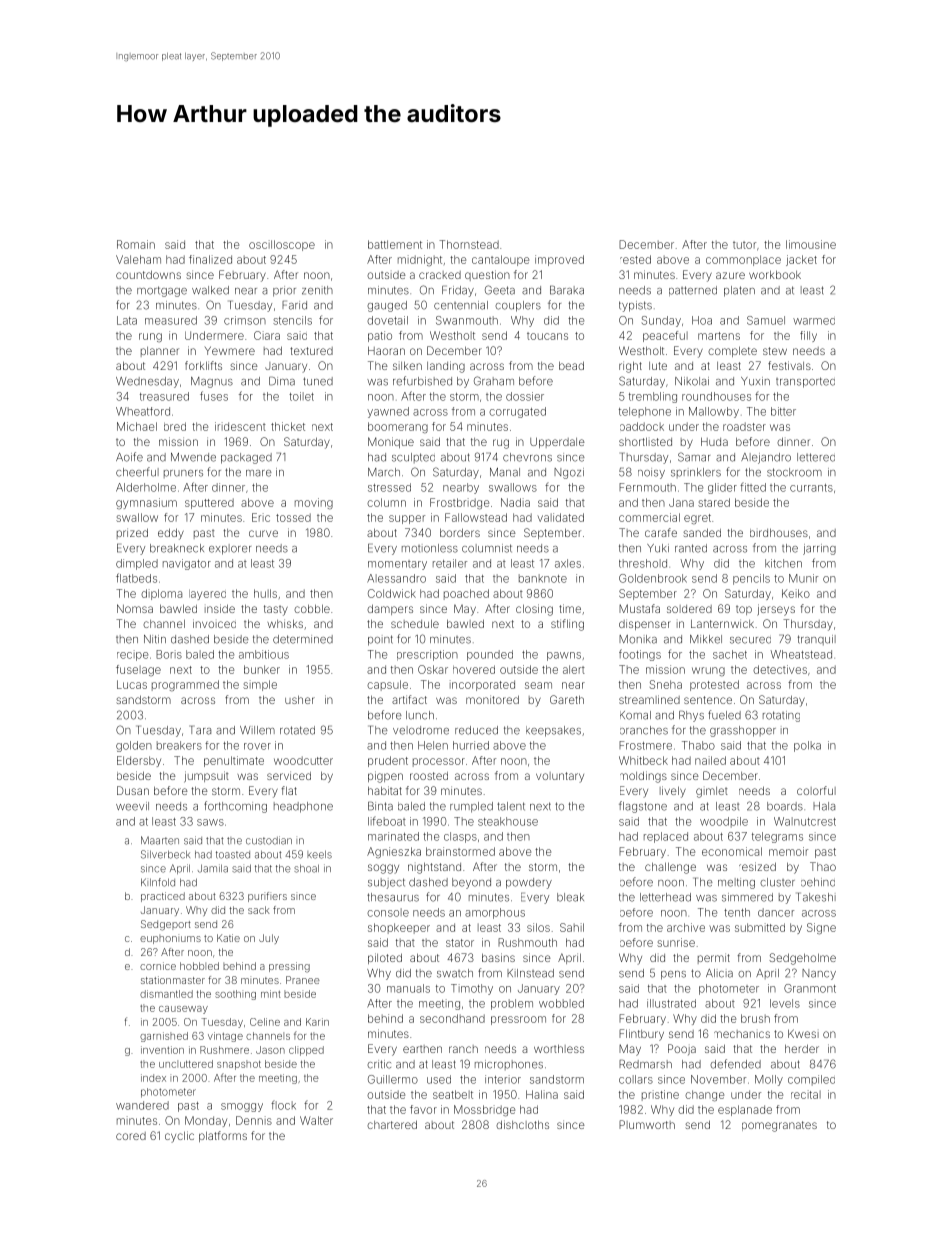 The image size is (952, 1233). Describe the element at coordinates (744, 245) in the document. I see `tutor` at that location.
